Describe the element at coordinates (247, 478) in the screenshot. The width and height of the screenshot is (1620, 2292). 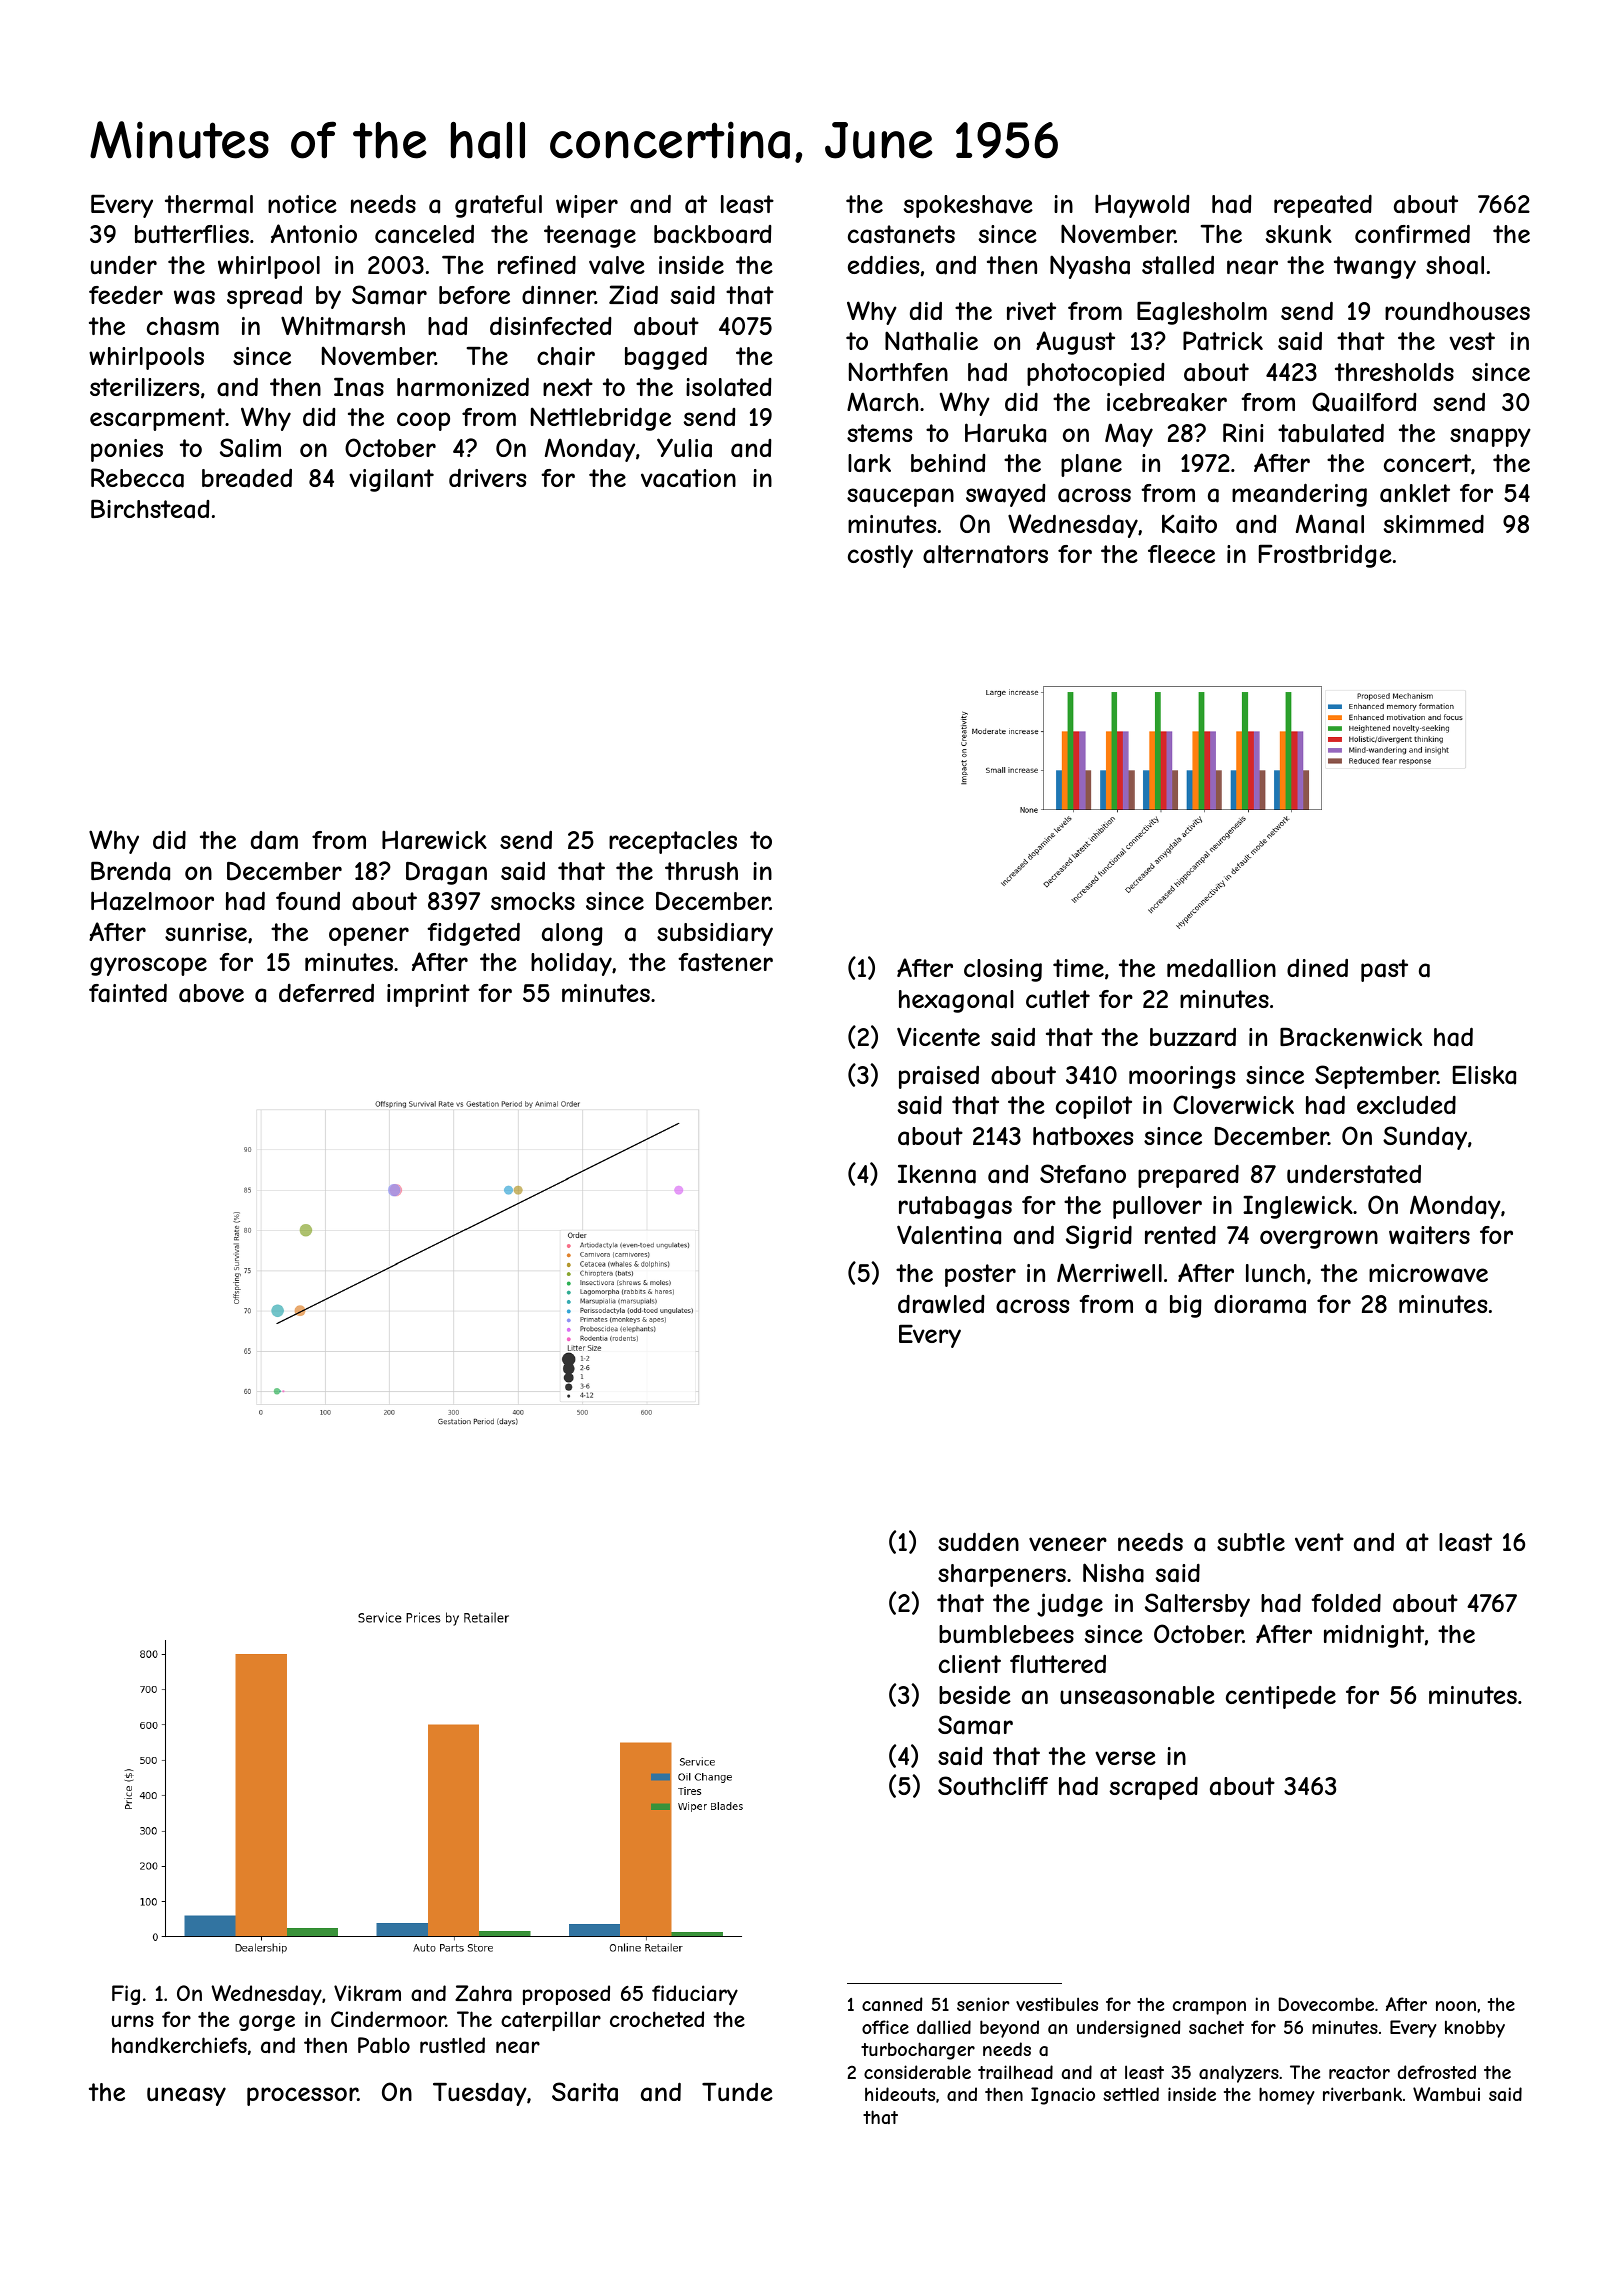
I see `breaded` at that location.
